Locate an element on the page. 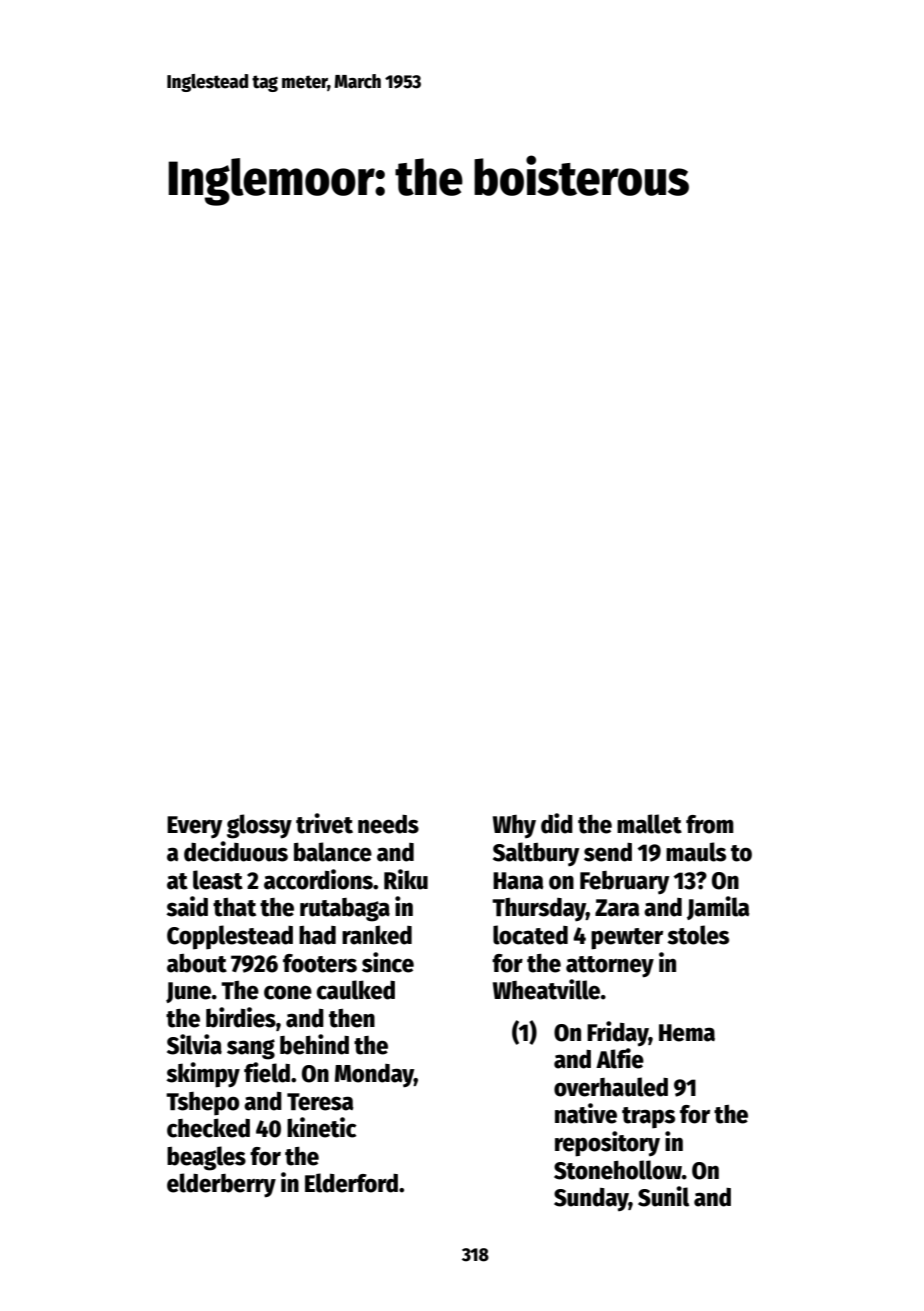 Image resolution: width=924 pixels, height=1311 pixels. needs is located at coordinates (388, 824).
